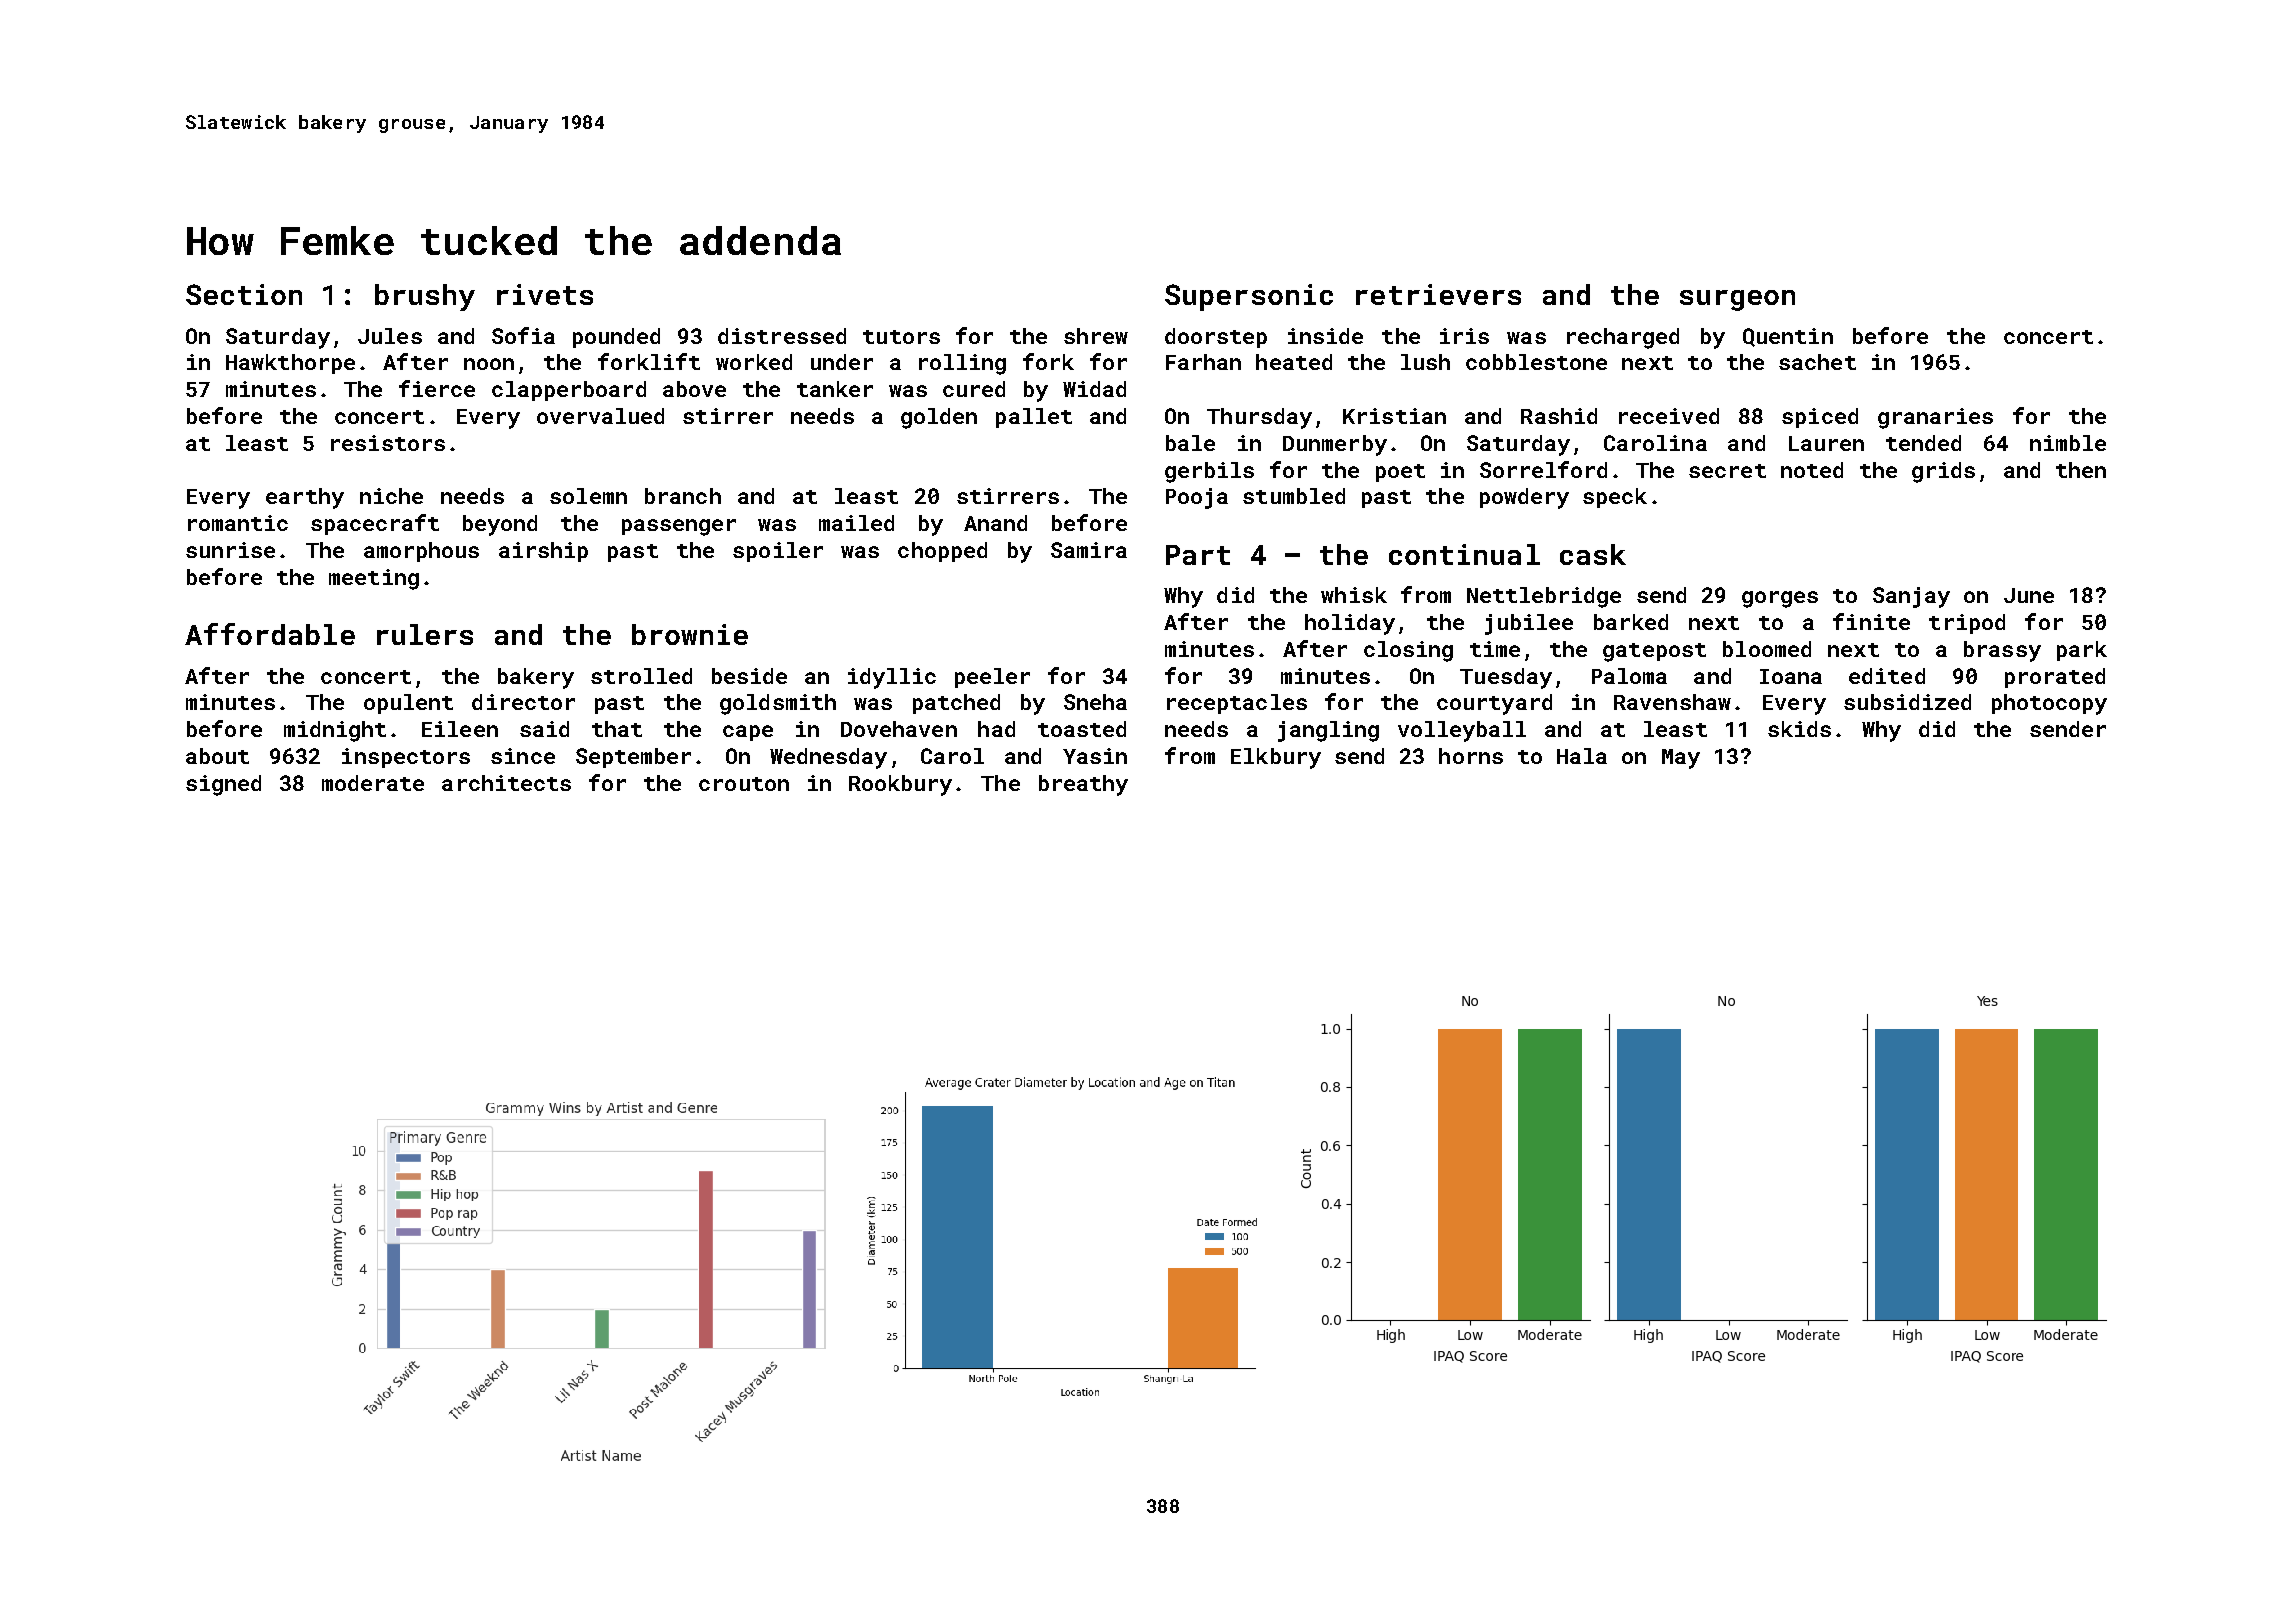 The image size is (2292, 1620). I want to click on cask, so click(1593, 554).
